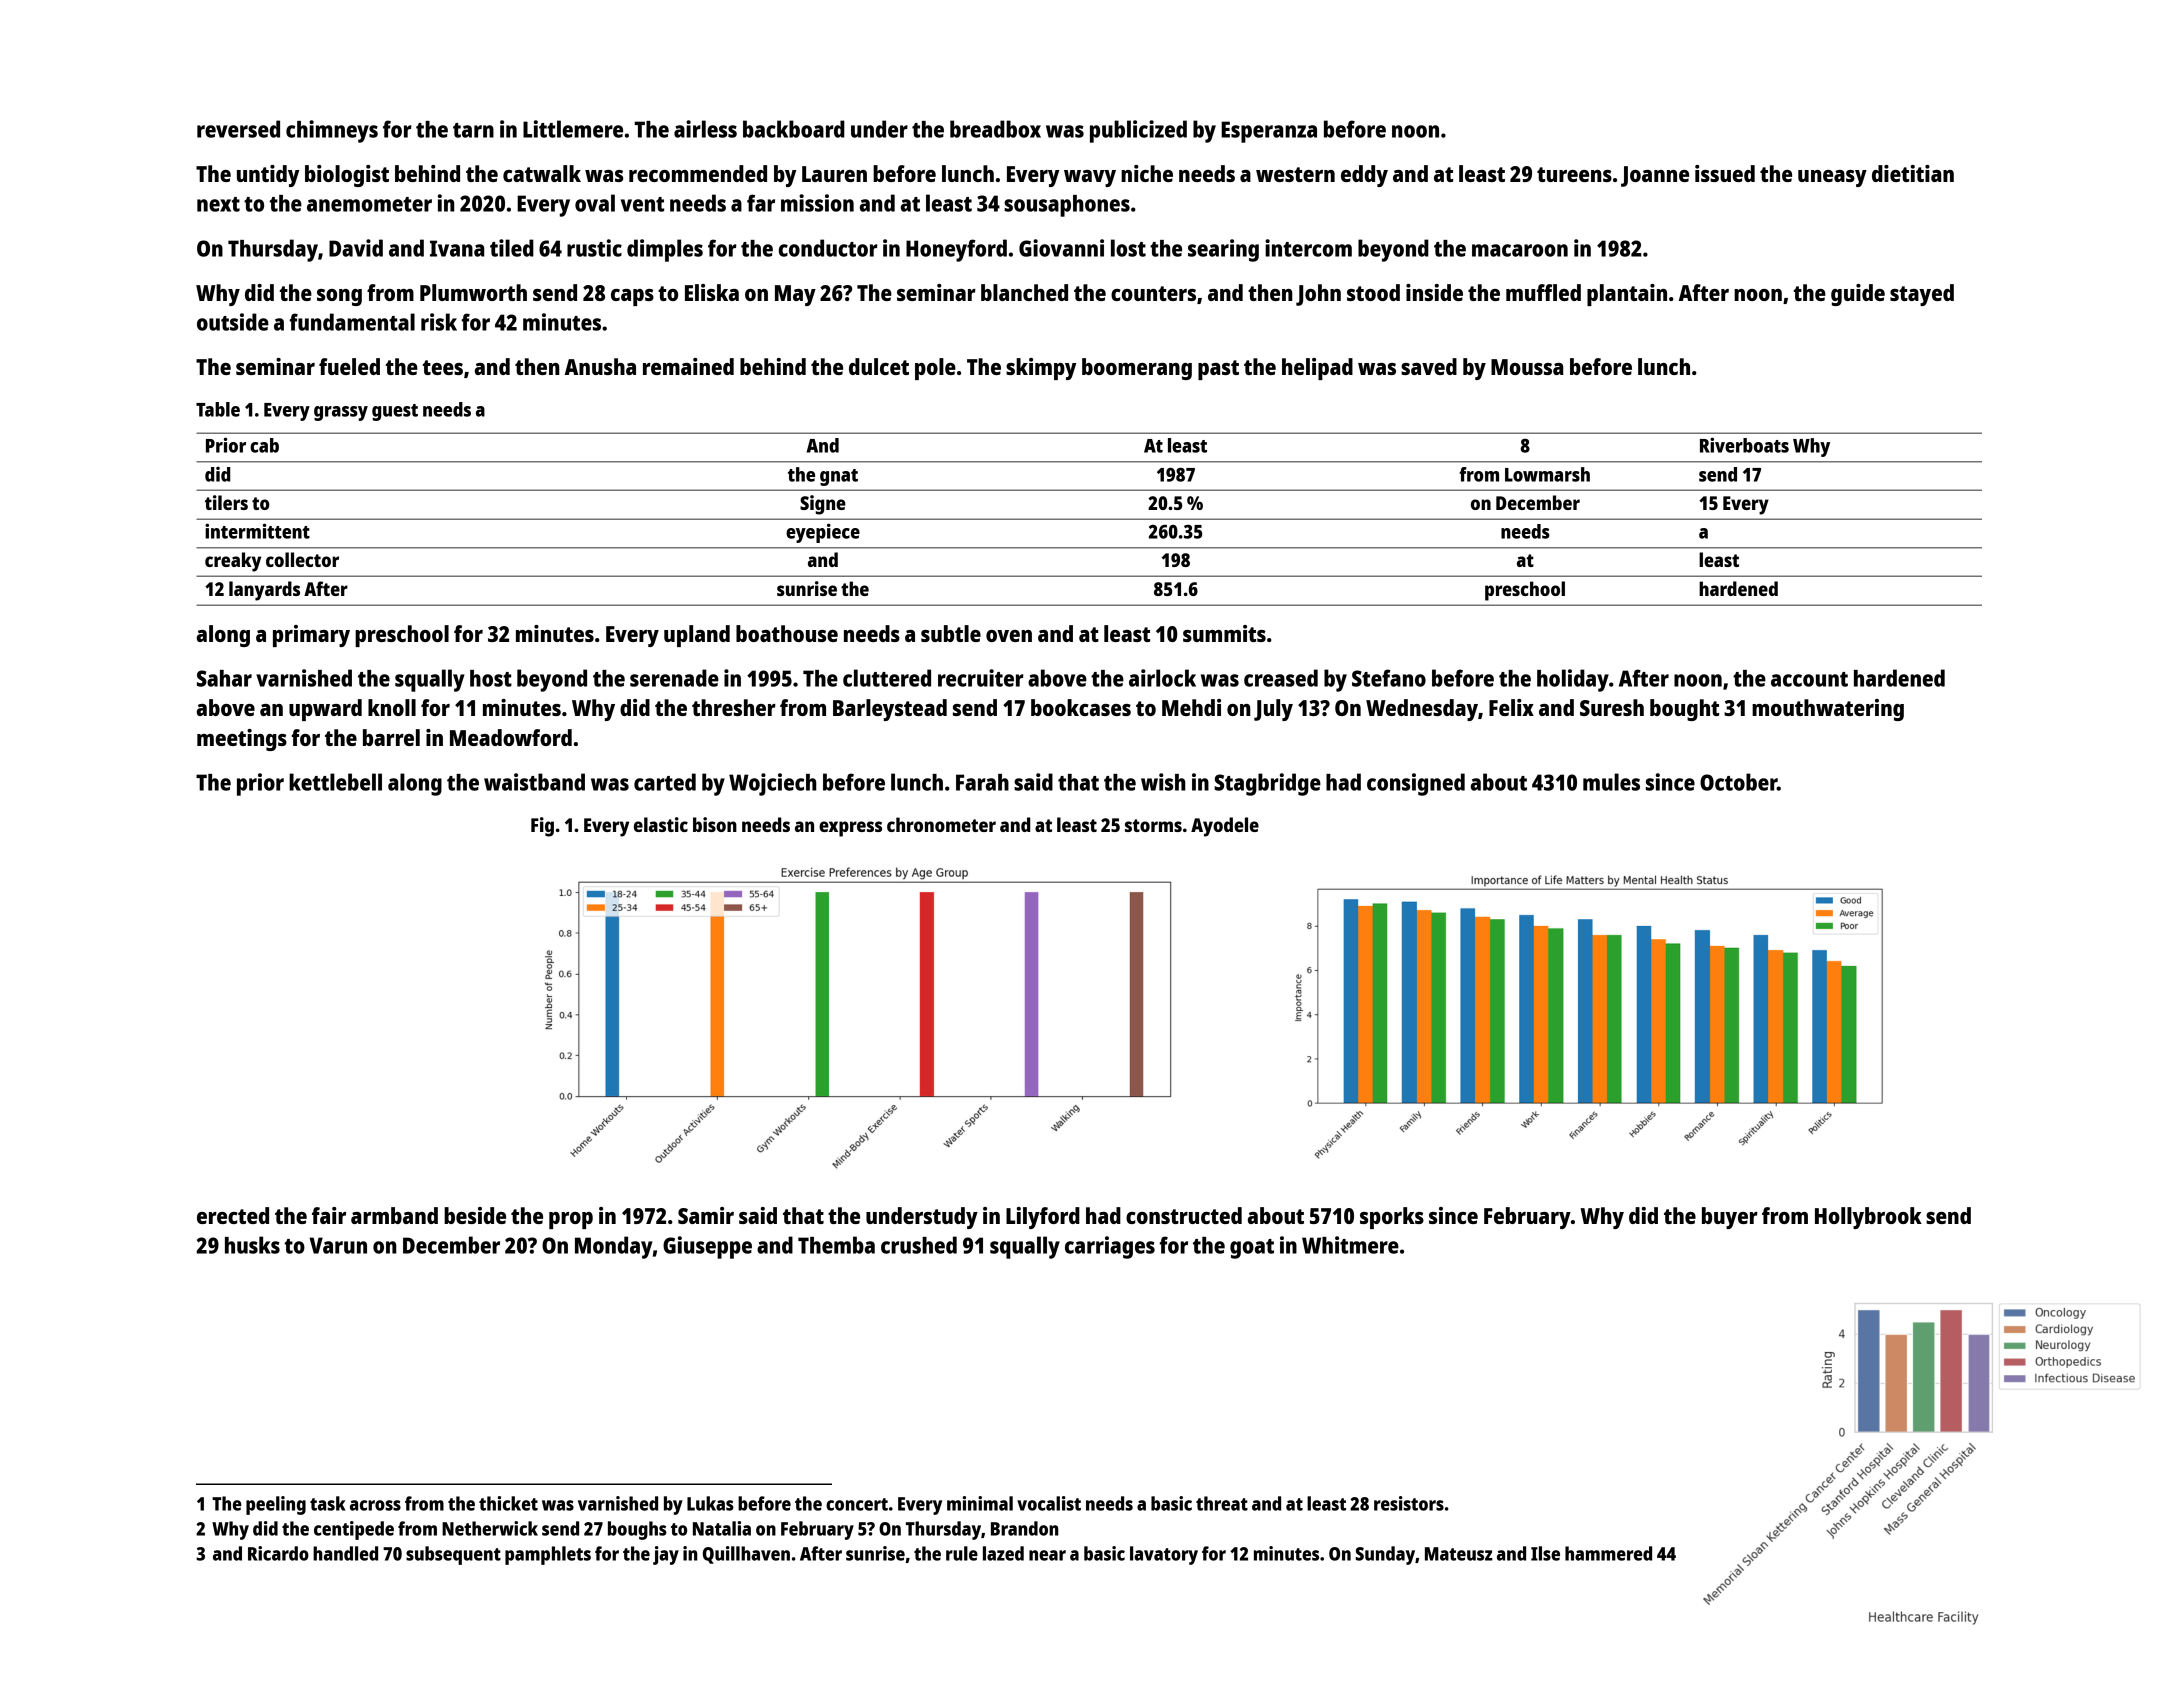  What do you see at coordinates (218, 204) in the screenshot?
I see `next` at bounding box center [218, 204].
